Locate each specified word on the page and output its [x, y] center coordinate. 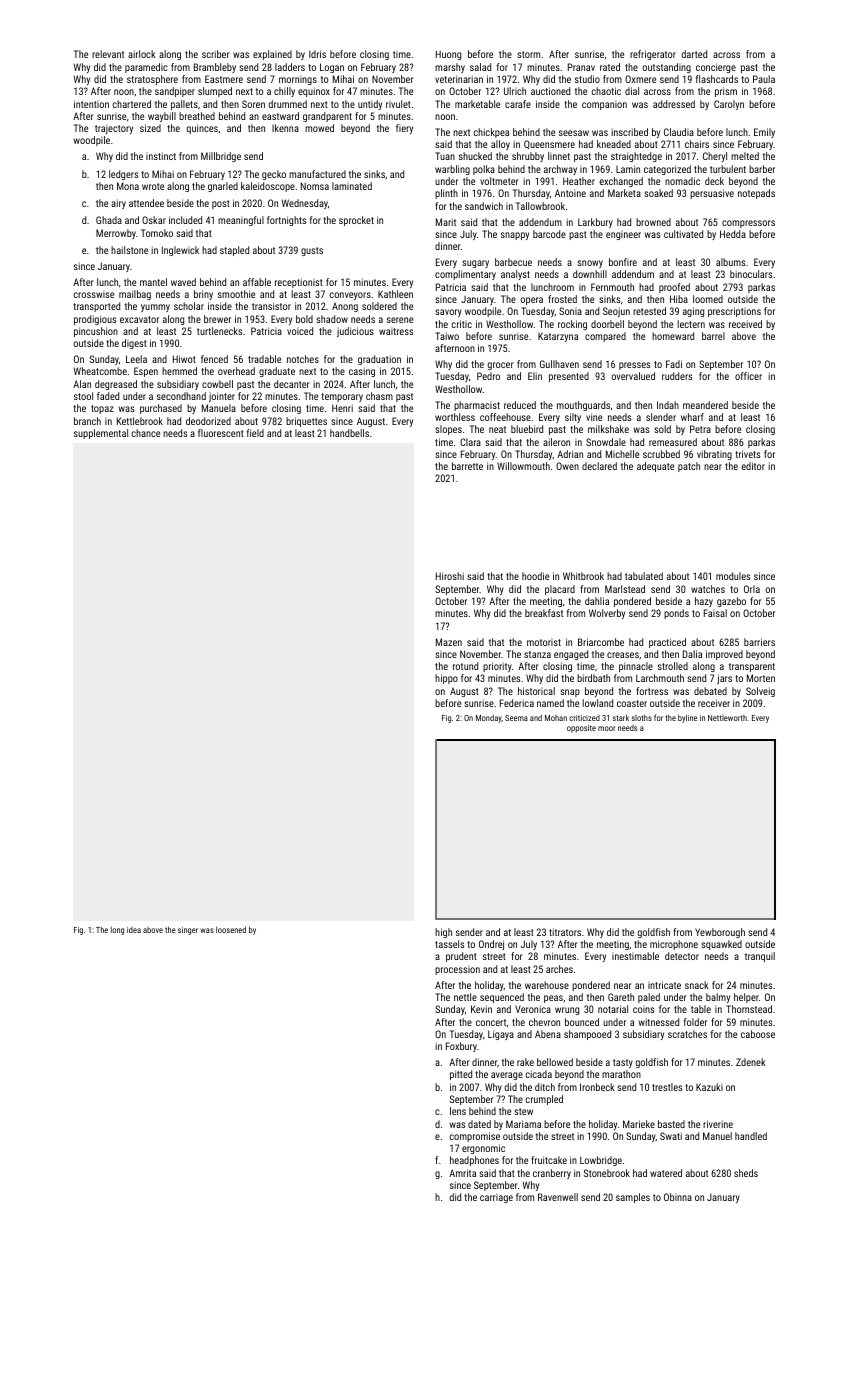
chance [145, 433]
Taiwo [447, 336]
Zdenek [751, 1062]
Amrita [462, 1173]
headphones [474, 1161]
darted [694, 54]
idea [134, 930]
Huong [448, 55]
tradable [264, 359]
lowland [597, 703]
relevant [108, 54]
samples [633, 1198]
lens [458, 1111]
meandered [705, 405]
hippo [446, 679]
